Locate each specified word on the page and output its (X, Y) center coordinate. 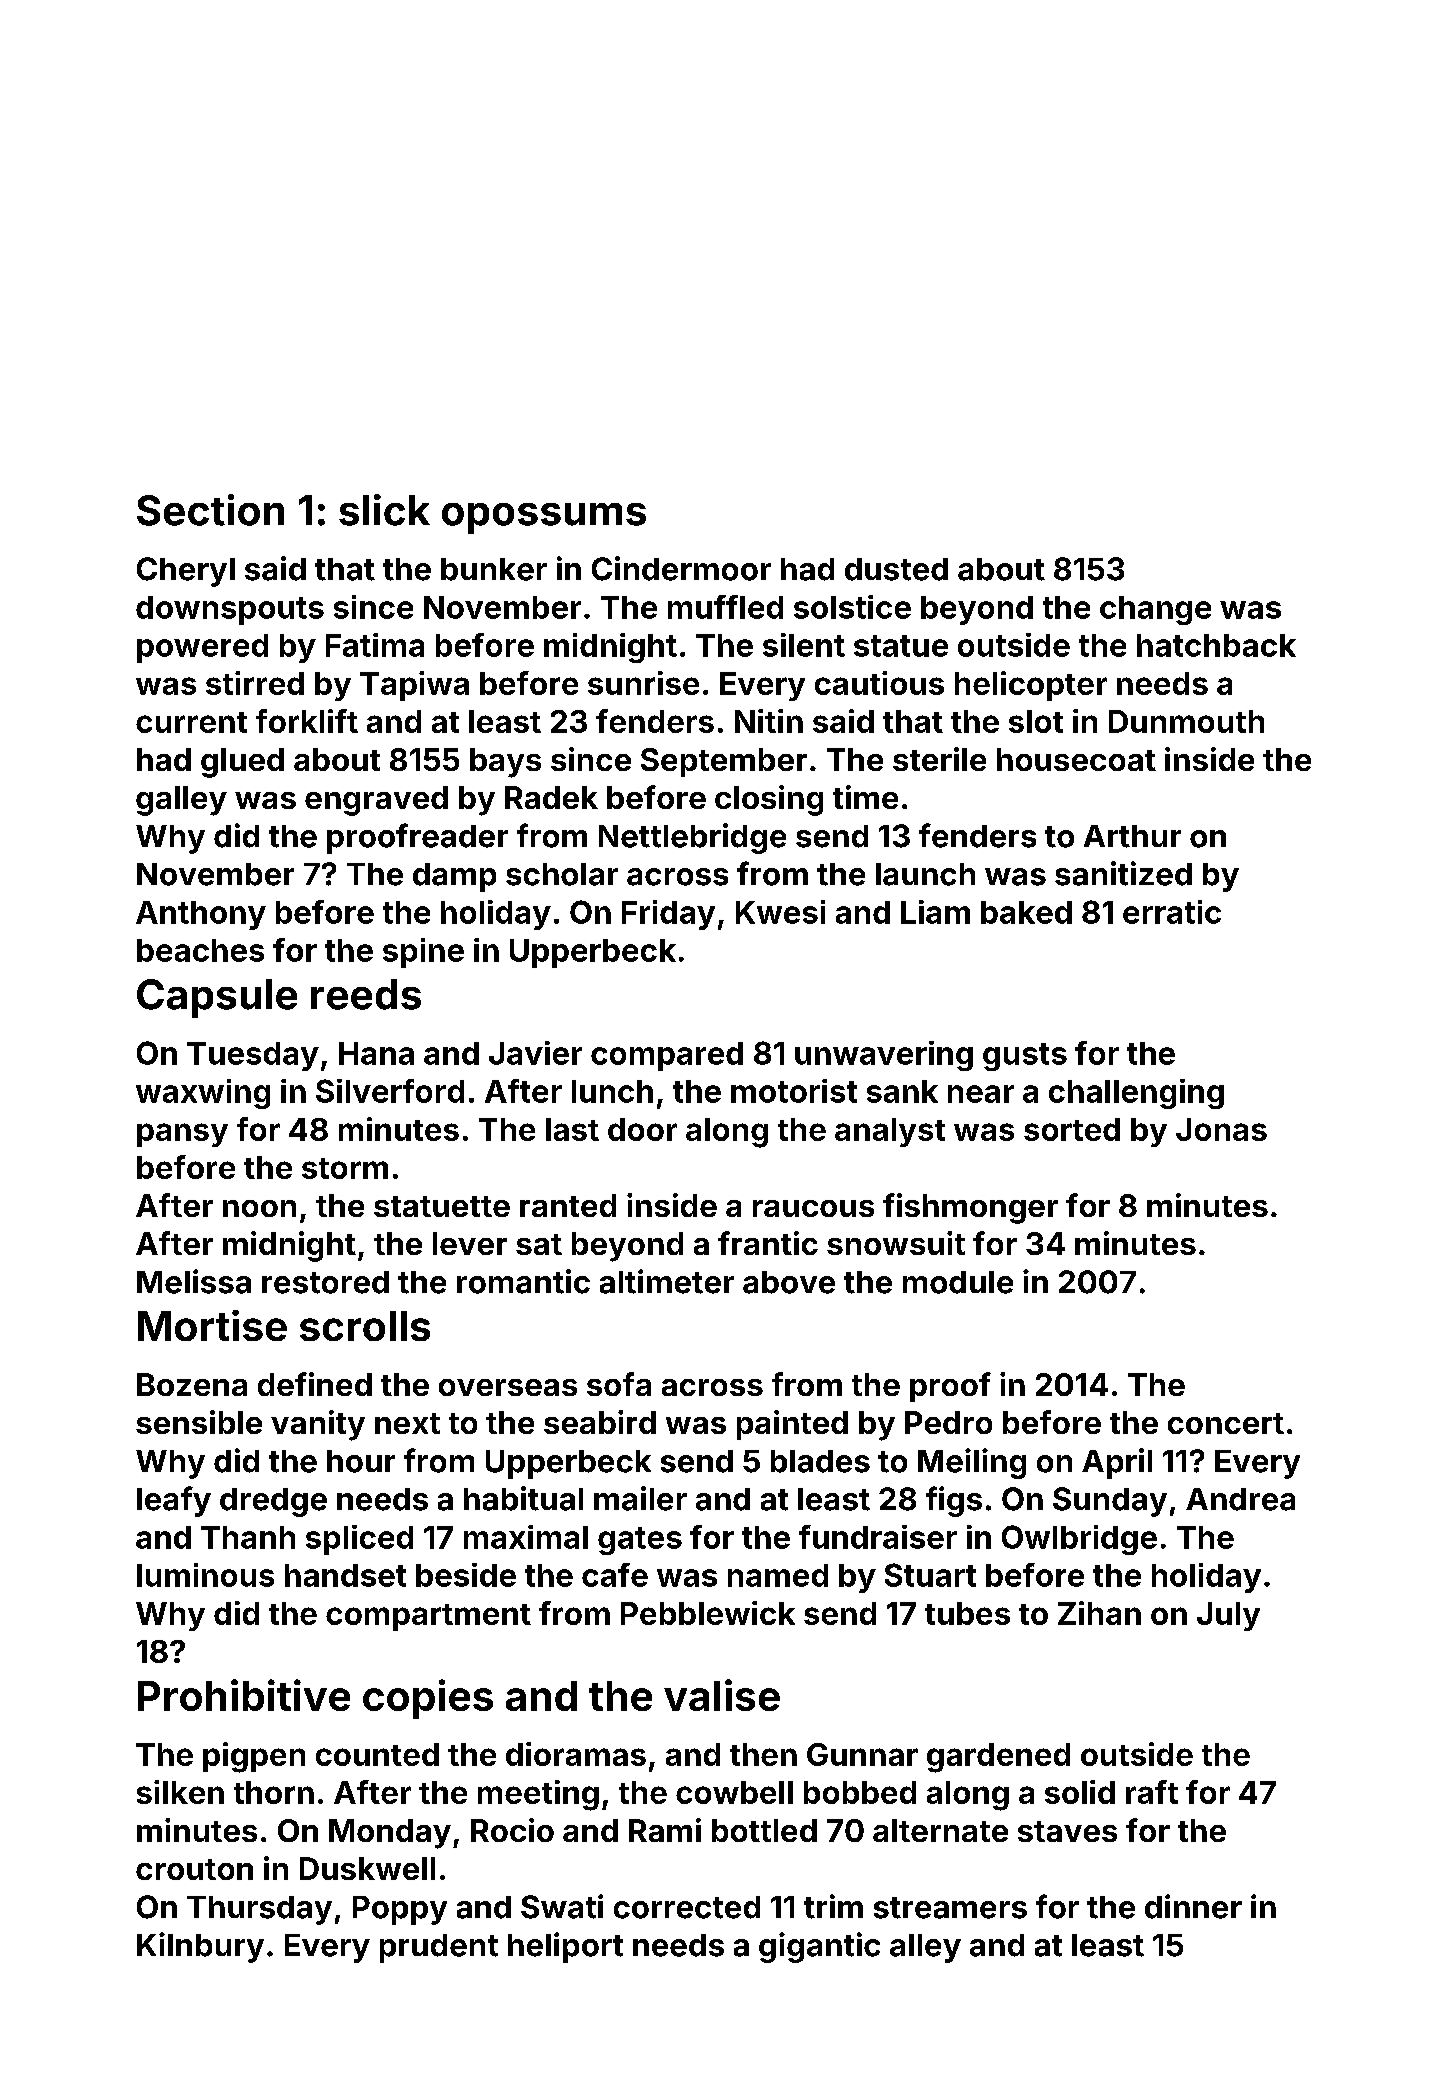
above (789, 1282)
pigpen (254, 1757)
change (1155, 610)
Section (210, 510)
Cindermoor (681, 568)
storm (345, 1168)
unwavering (884, 1056)
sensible (199, 1422)
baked (1026, 912)
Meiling (972, 1463)
